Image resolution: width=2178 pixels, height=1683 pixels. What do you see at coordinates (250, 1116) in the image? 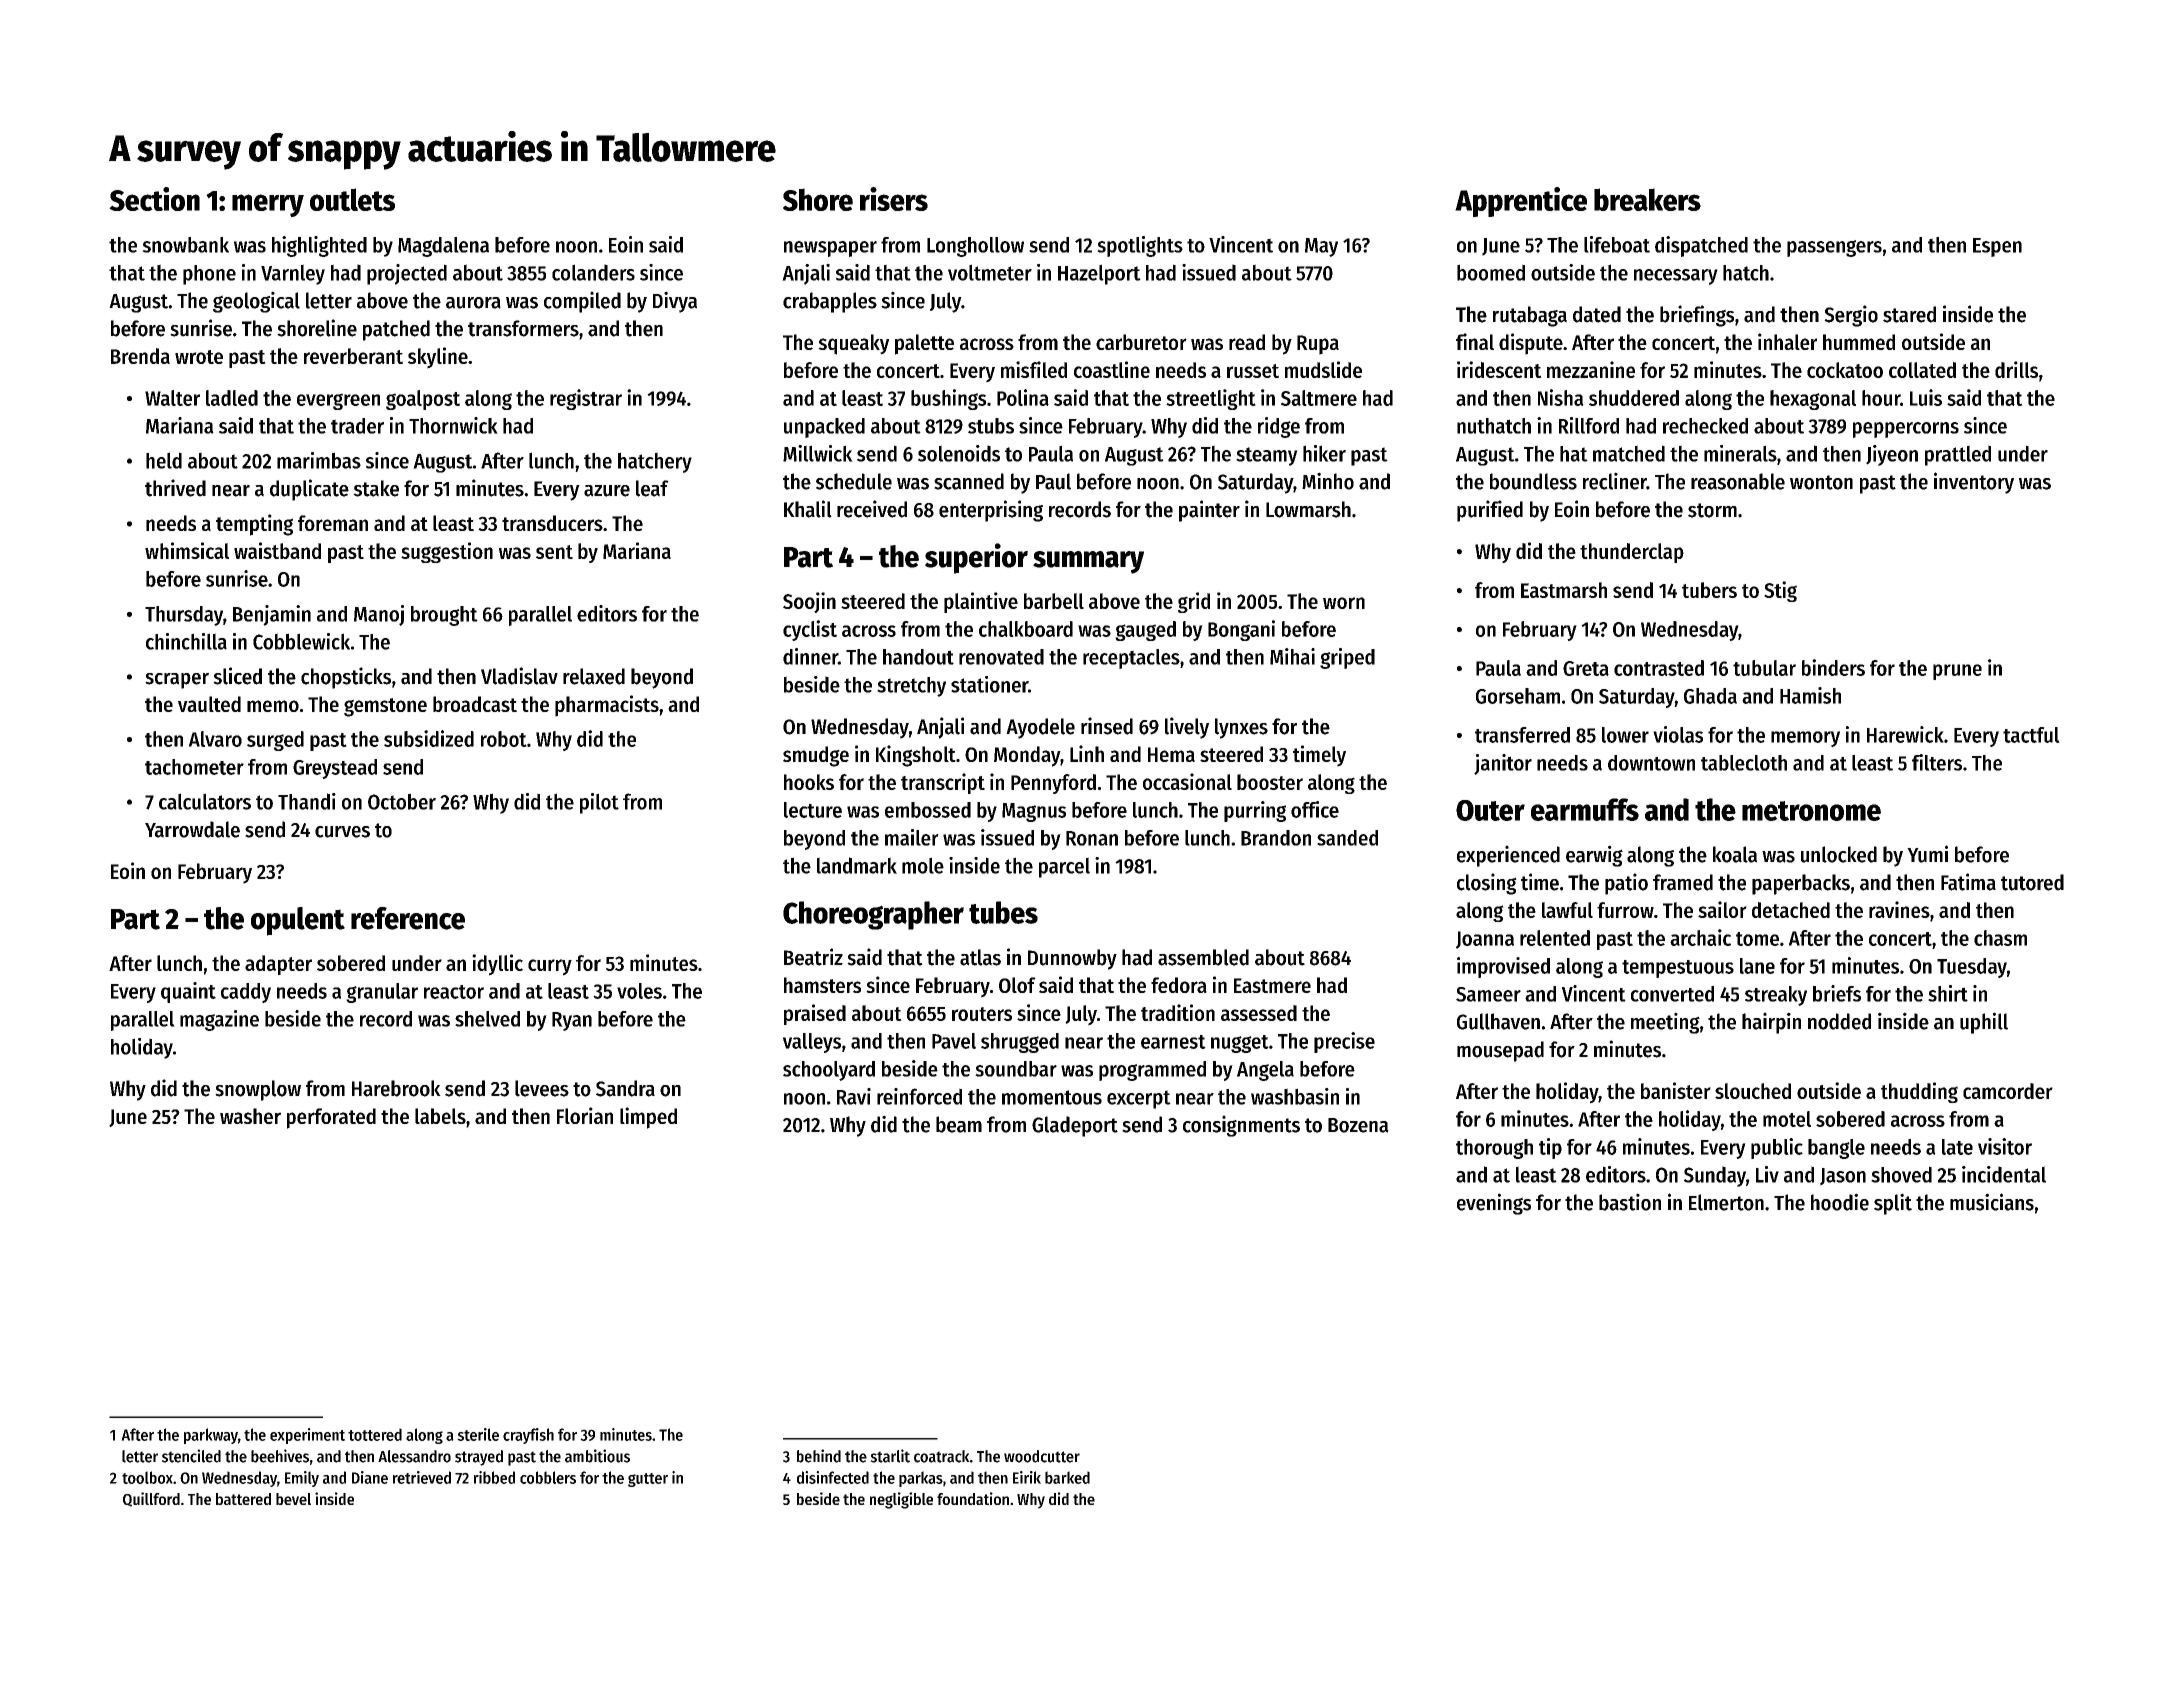
I see `washer` at bounding box center [250, 1116].
